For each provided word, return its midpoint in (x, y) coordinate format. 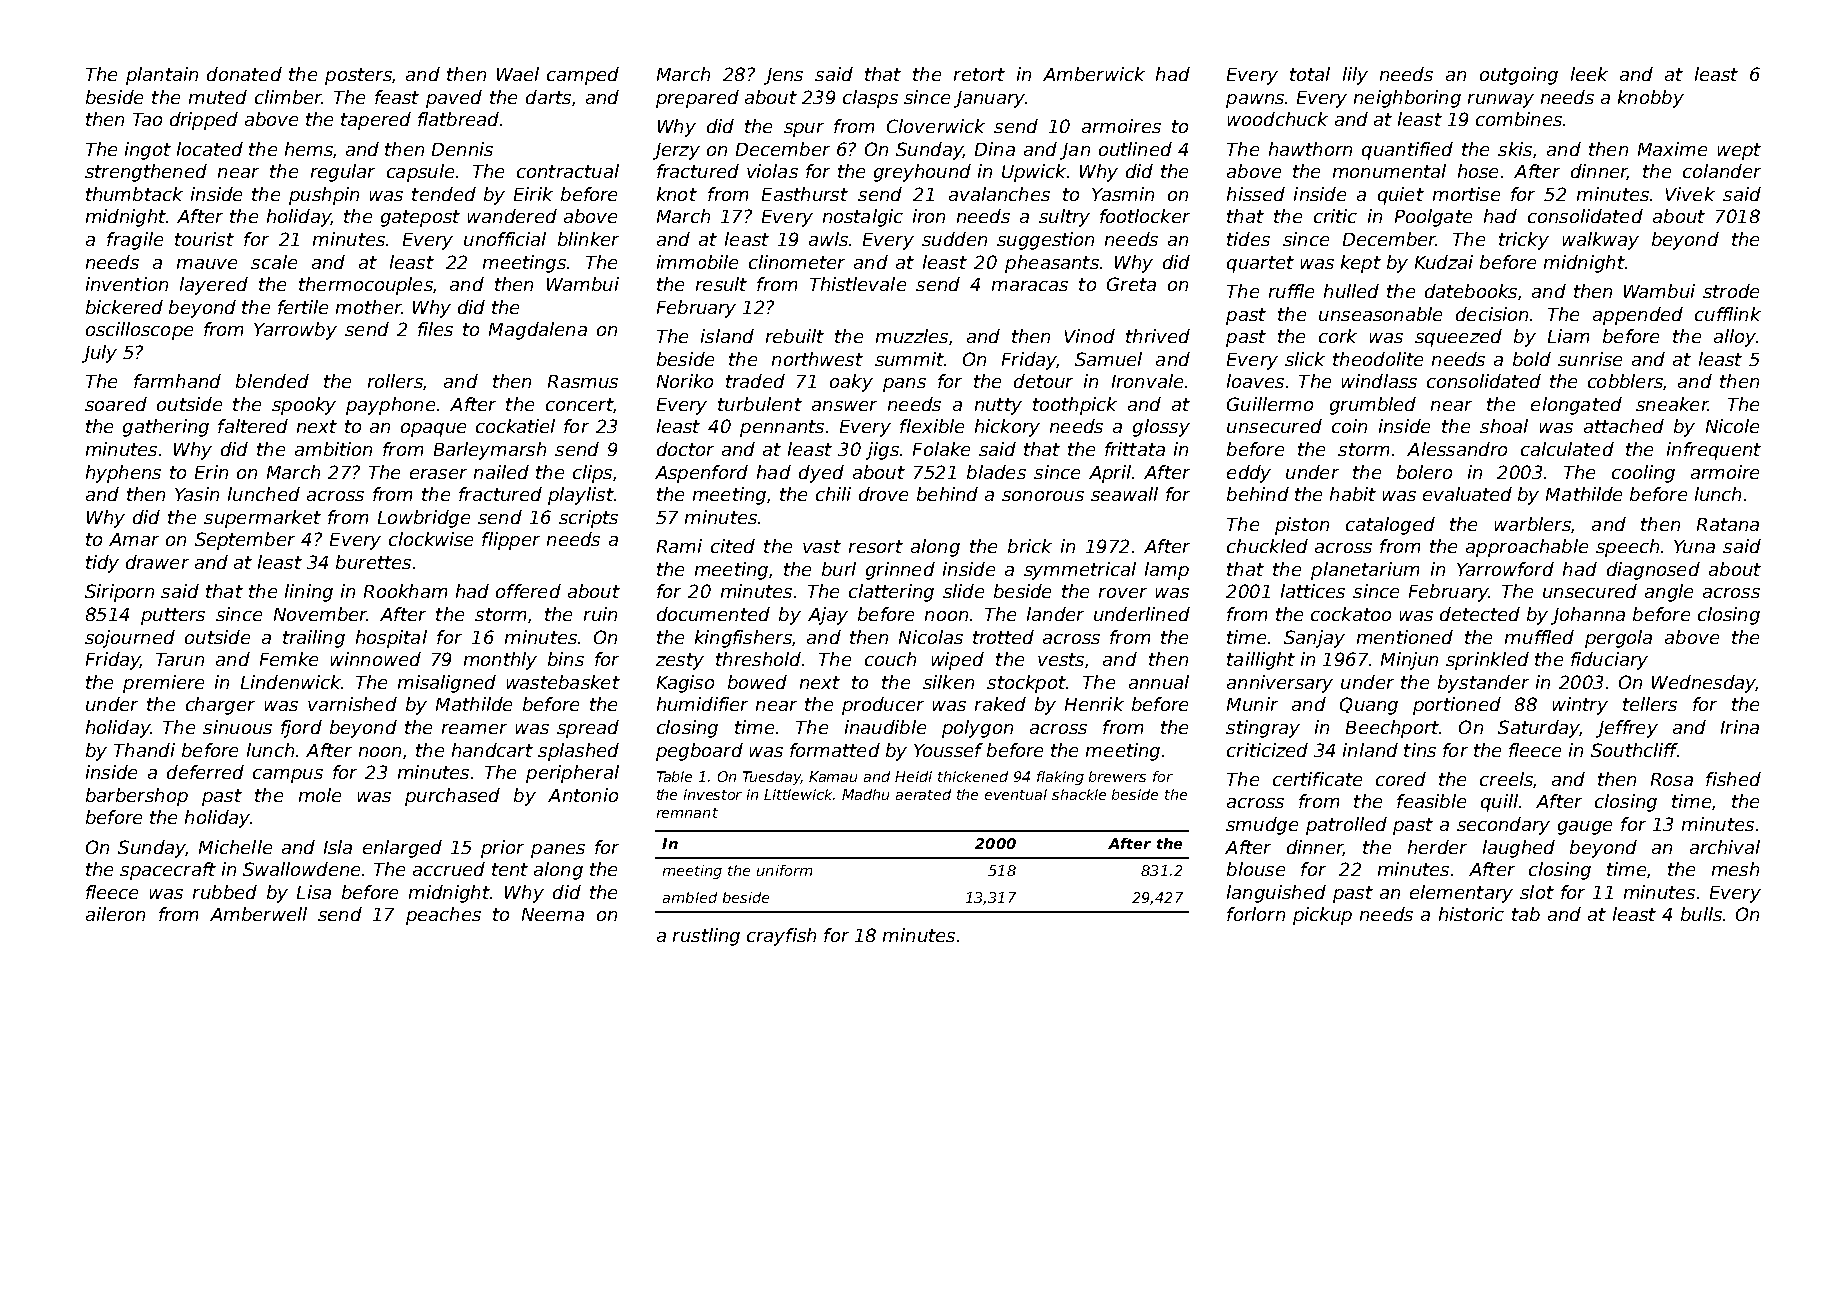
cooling (1643, 474)
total (1310, 74)
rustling (706, 937)
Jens (783, 76)
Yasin (197, 494)
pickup (1322, 916)
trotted (1003, 637)
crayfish (781, 937)
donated (244, 74)
